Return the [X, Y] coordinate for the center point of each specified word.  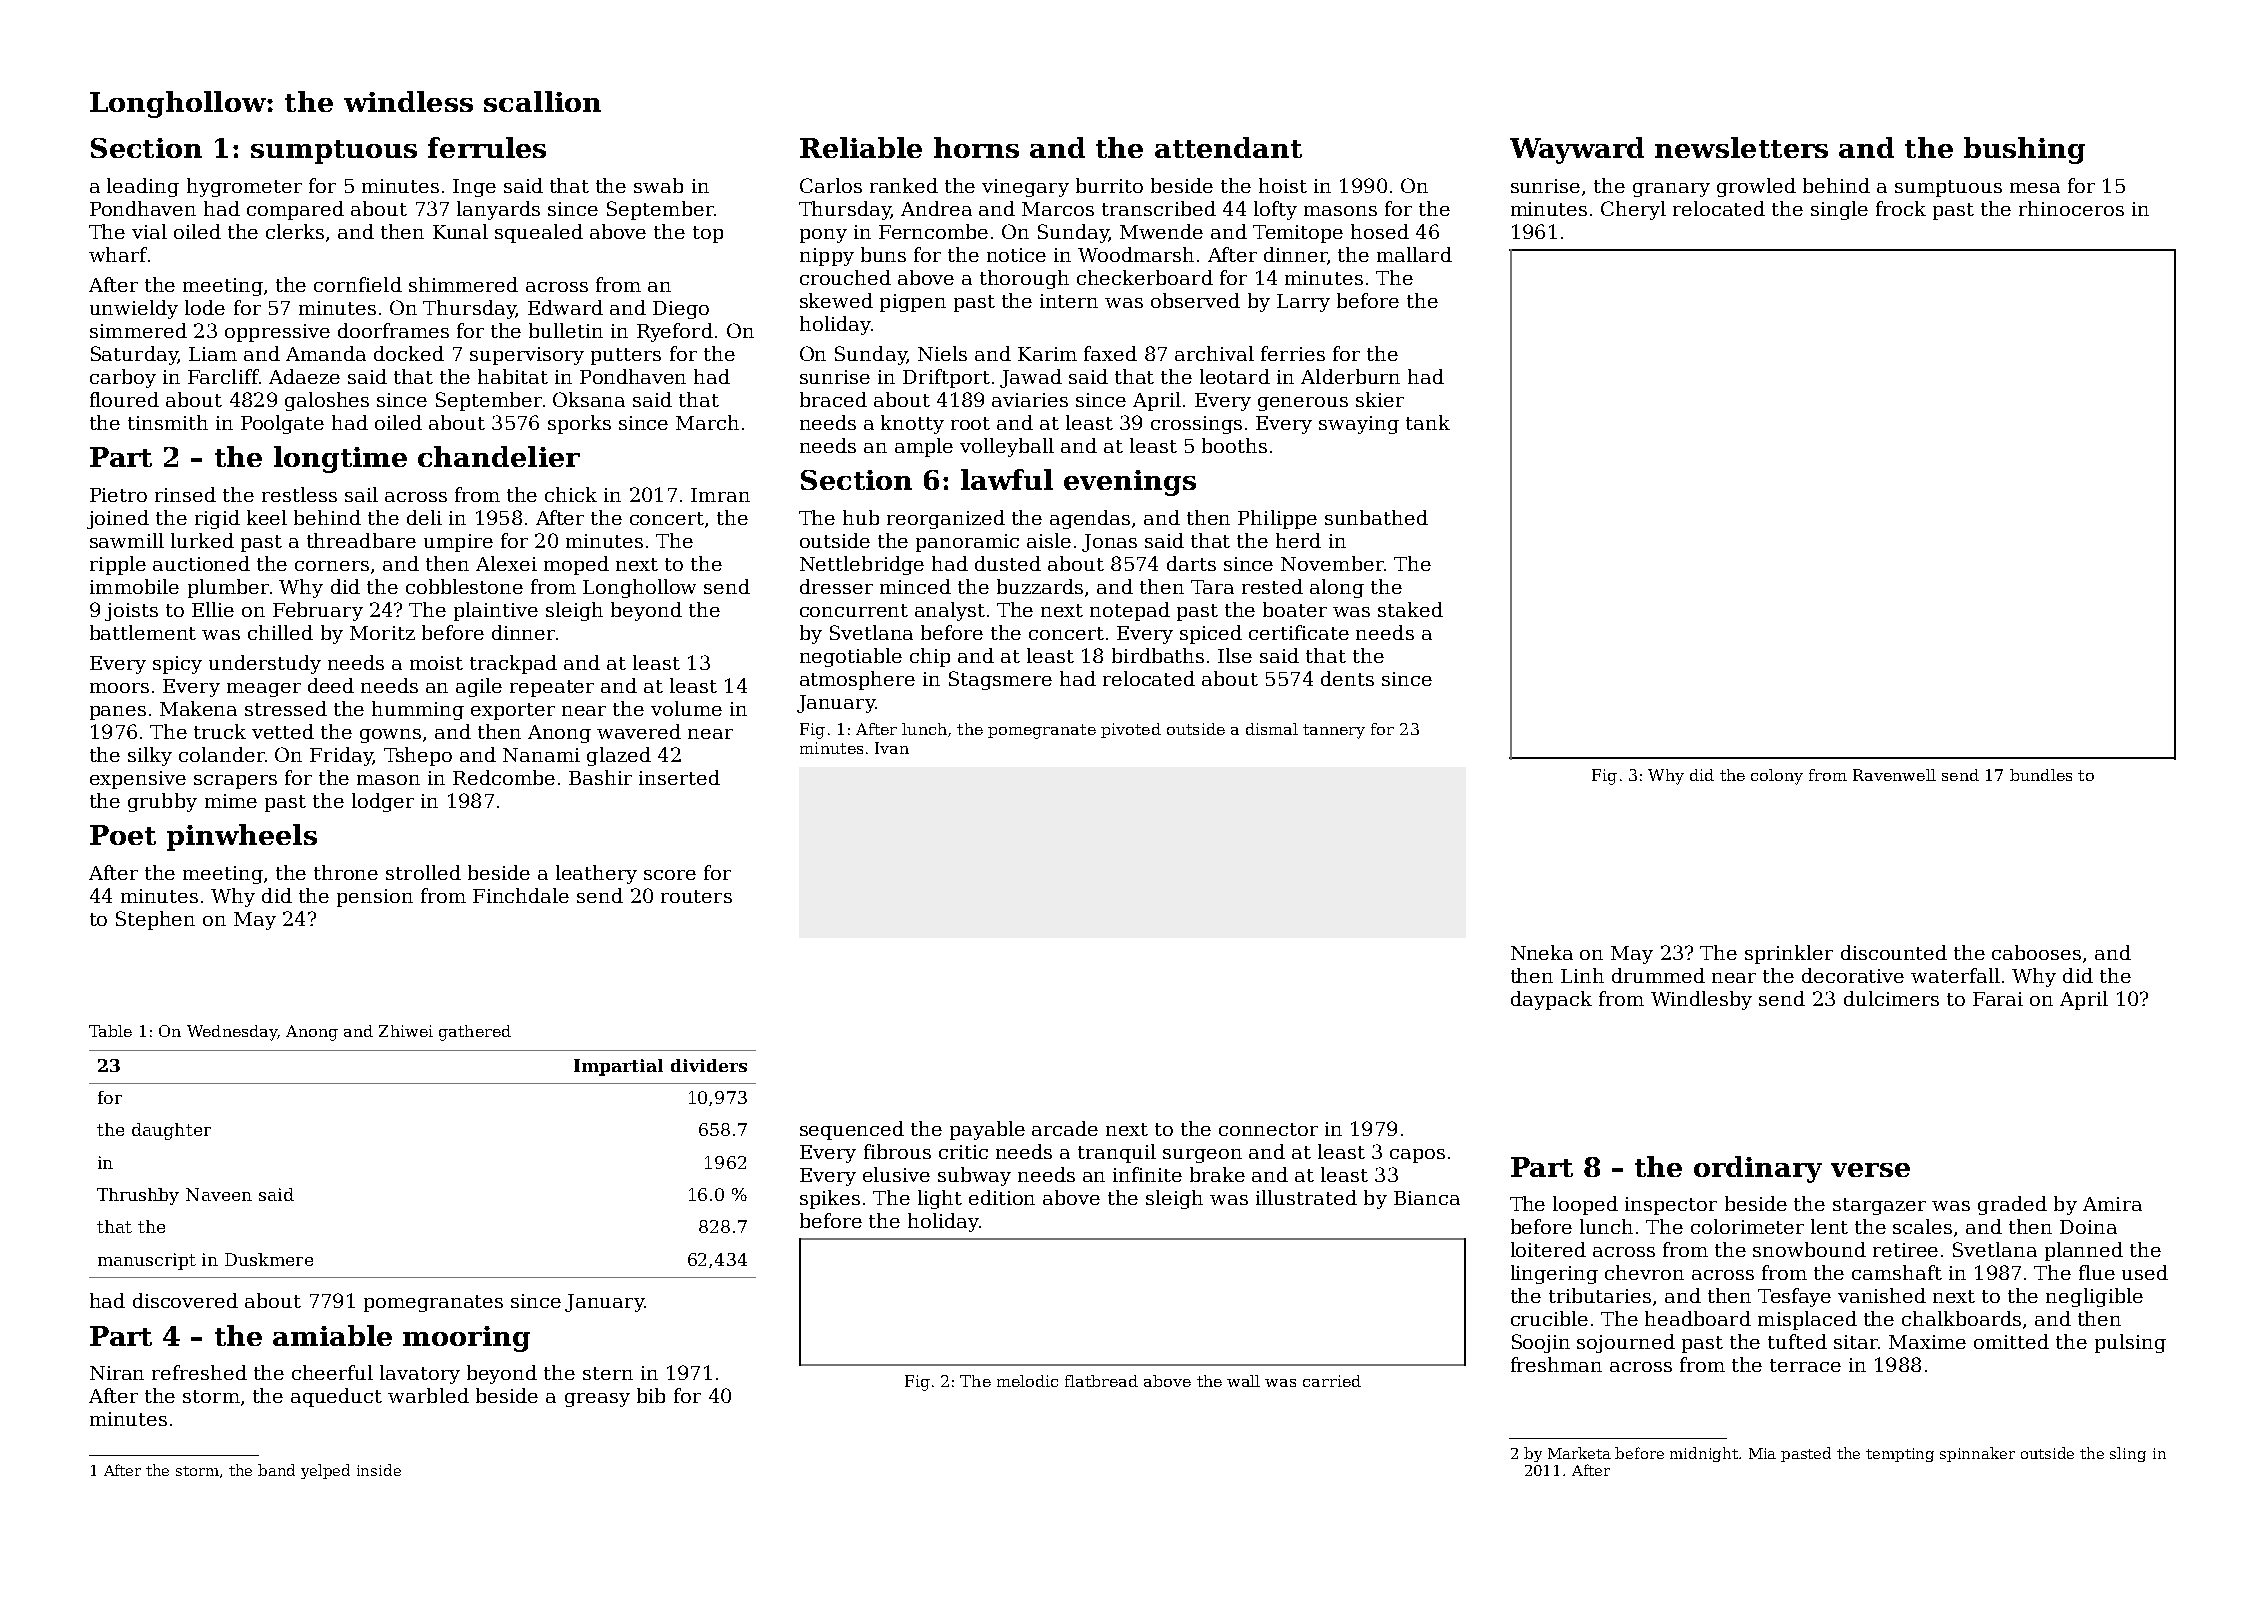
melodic [1027, 1381]
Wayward [1577, 150]
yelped [325, 1471]
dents [1347, 678]
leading [143, 187]
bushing [2024, 150]
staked [1410, 609]
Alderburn [1350, 376]
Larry [1303, 303]
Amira [2112, 1204]
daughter [171, 1131]
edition [1002, 1197]
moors [119, 688]
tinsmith [168, 422]
